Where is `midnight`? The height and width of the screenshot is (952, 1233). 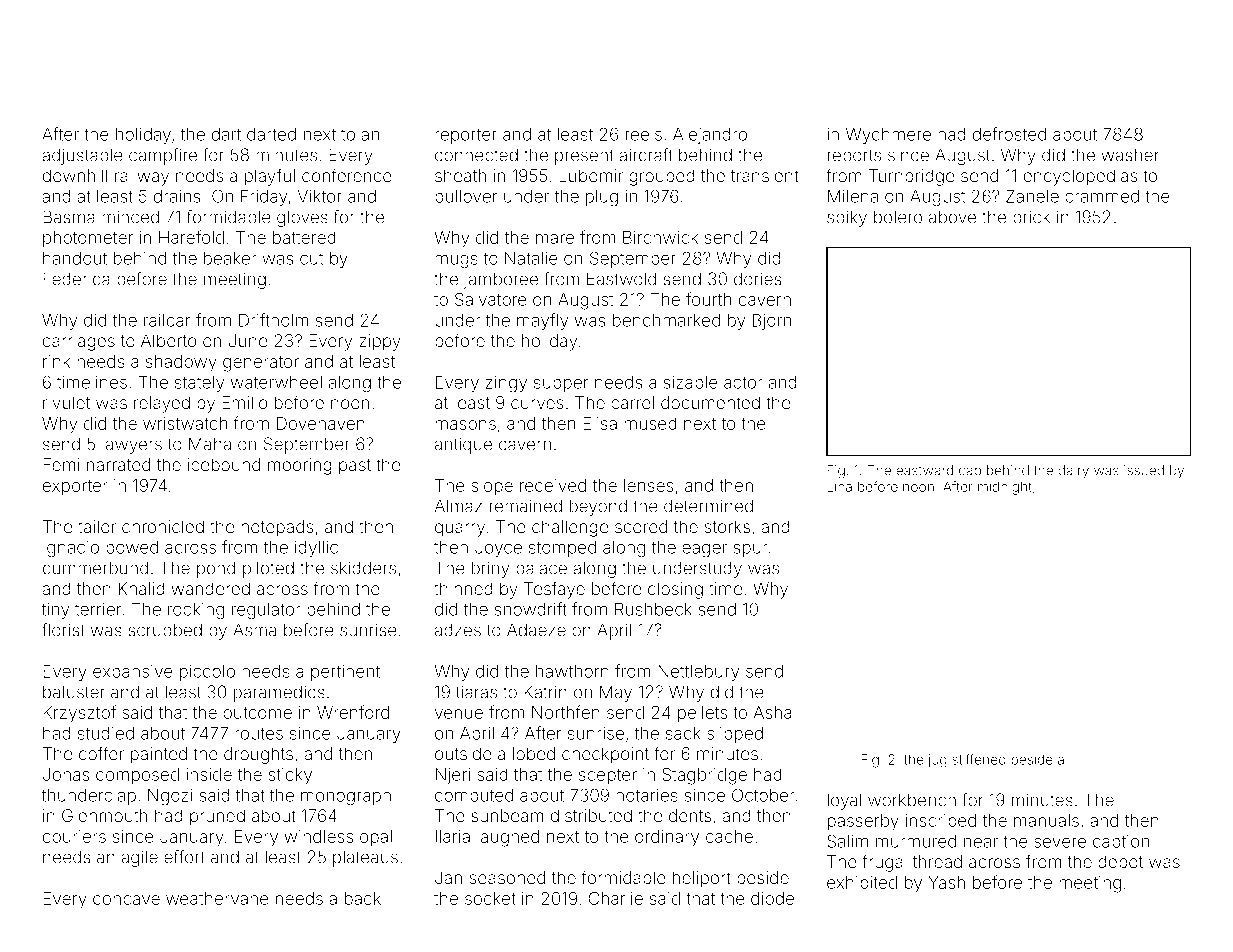
midnight is located at coordinates (1005, 488).
